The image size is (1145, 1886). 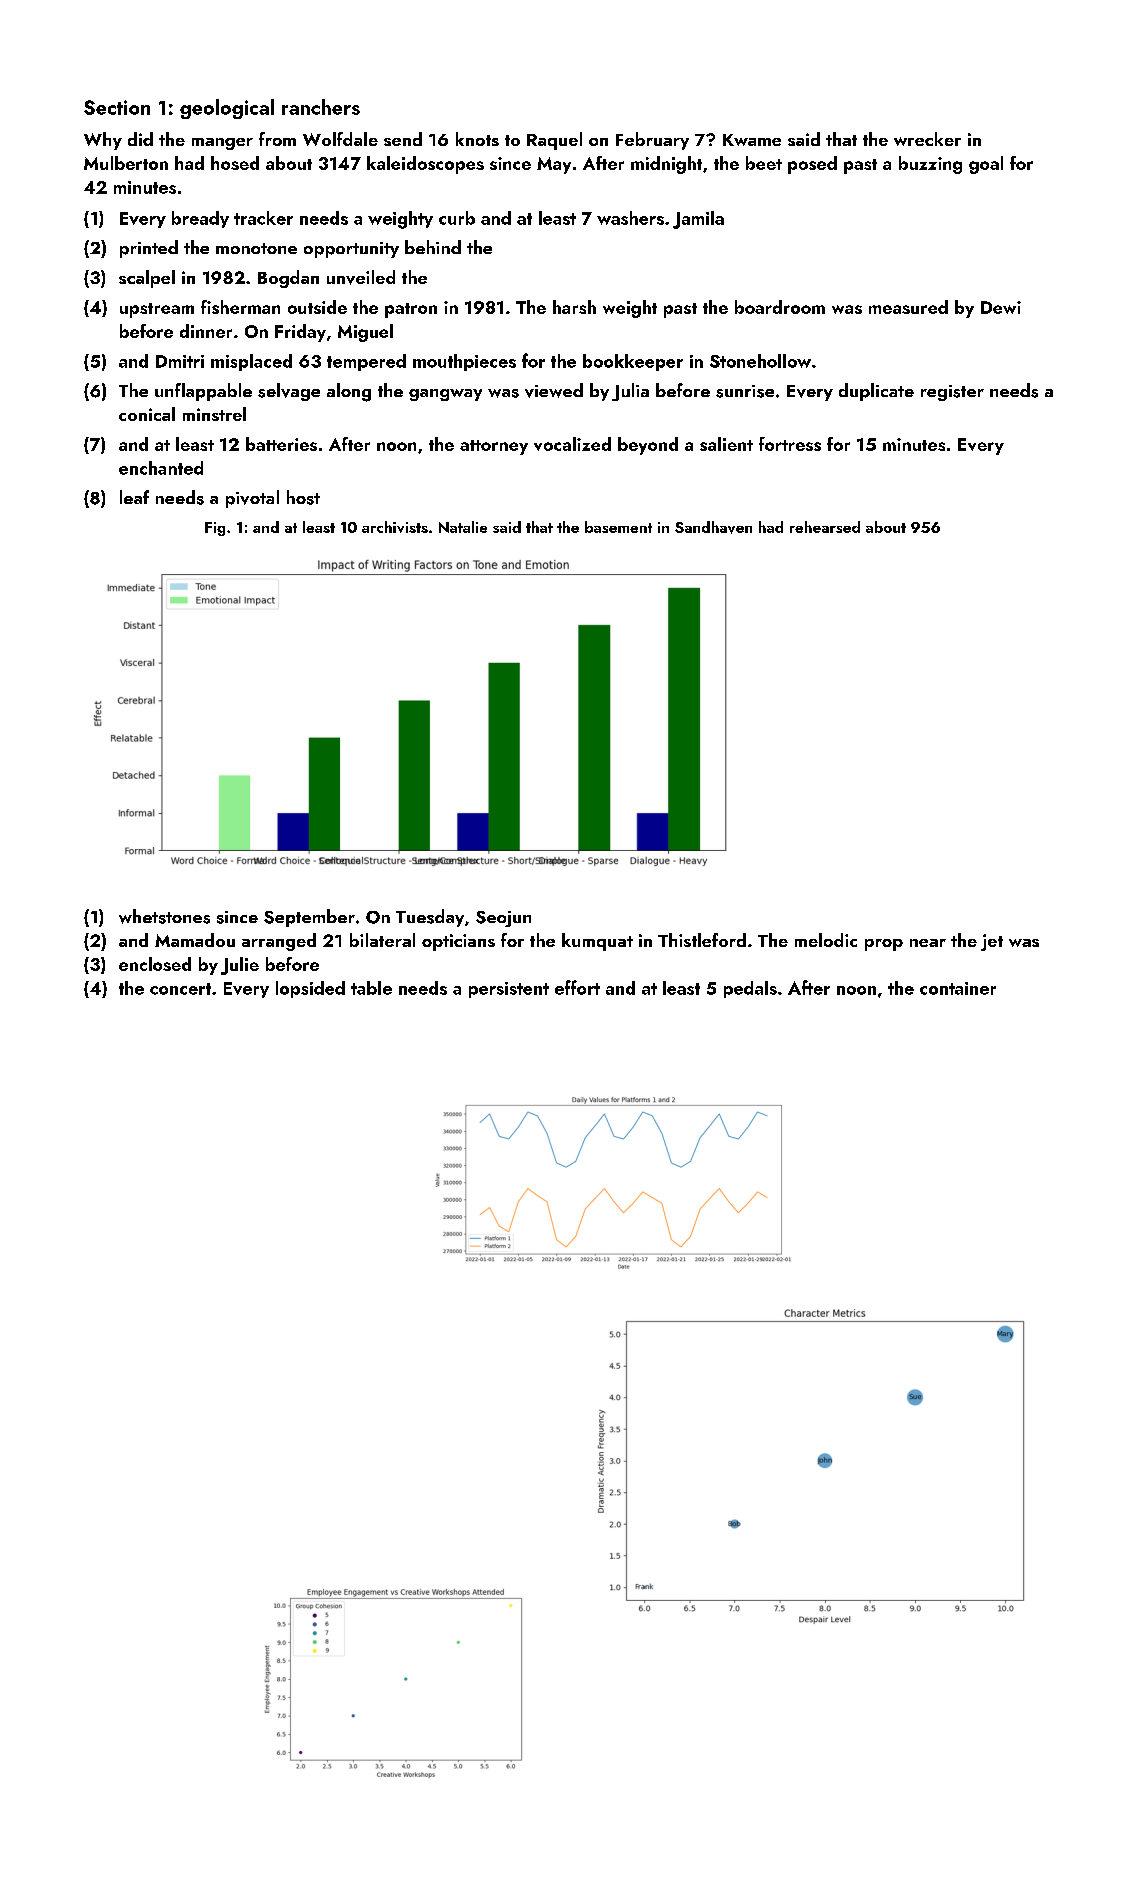 I want to click on unflappable, so click(x=203, y=392).
